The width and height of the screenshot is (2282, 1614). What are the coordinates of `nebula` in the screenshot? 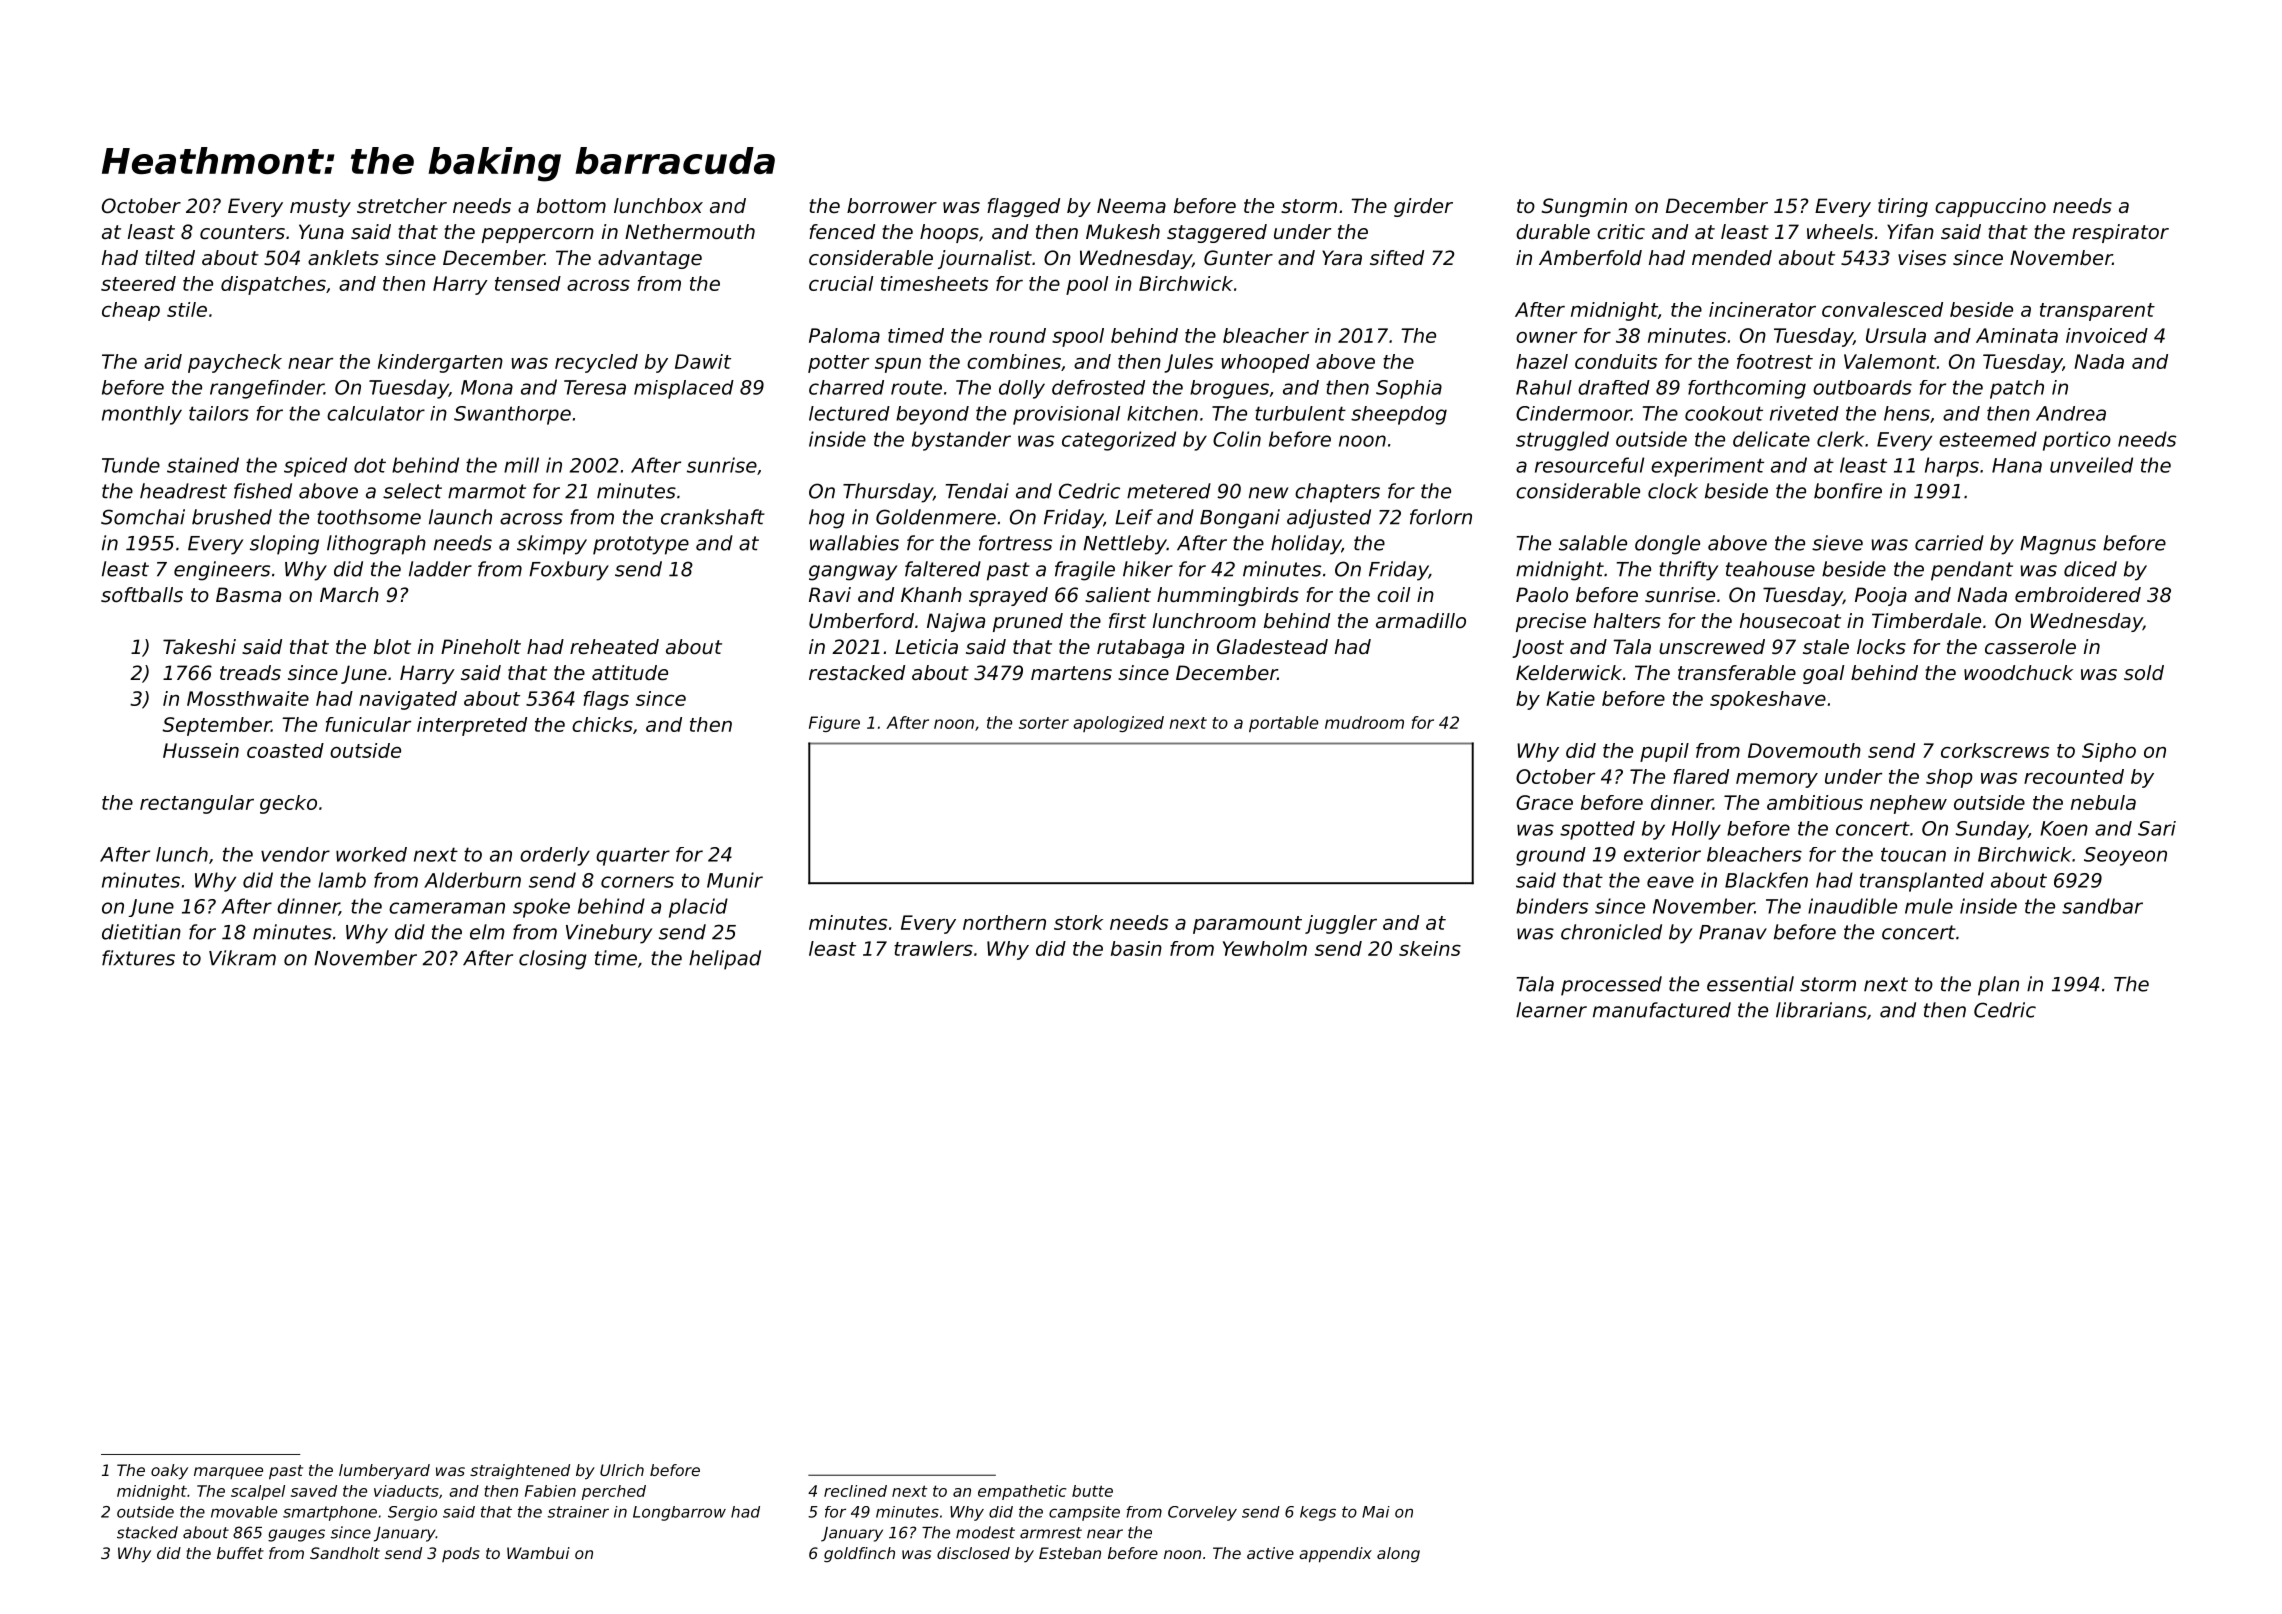 It's located at (2103, 802).
